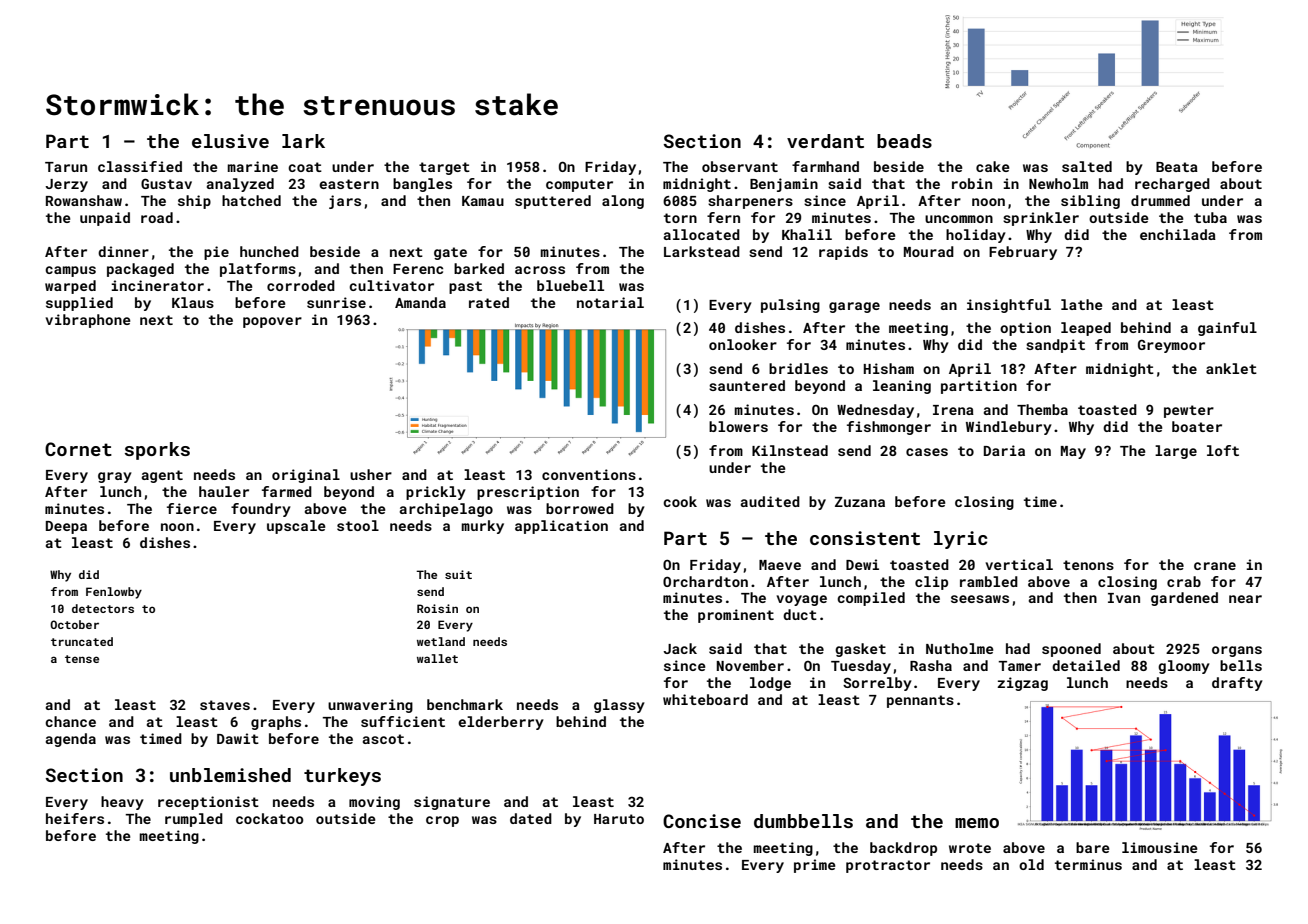 This screenshot has height=924, width=1308. I want to click on elusive, so click(230, 141).
